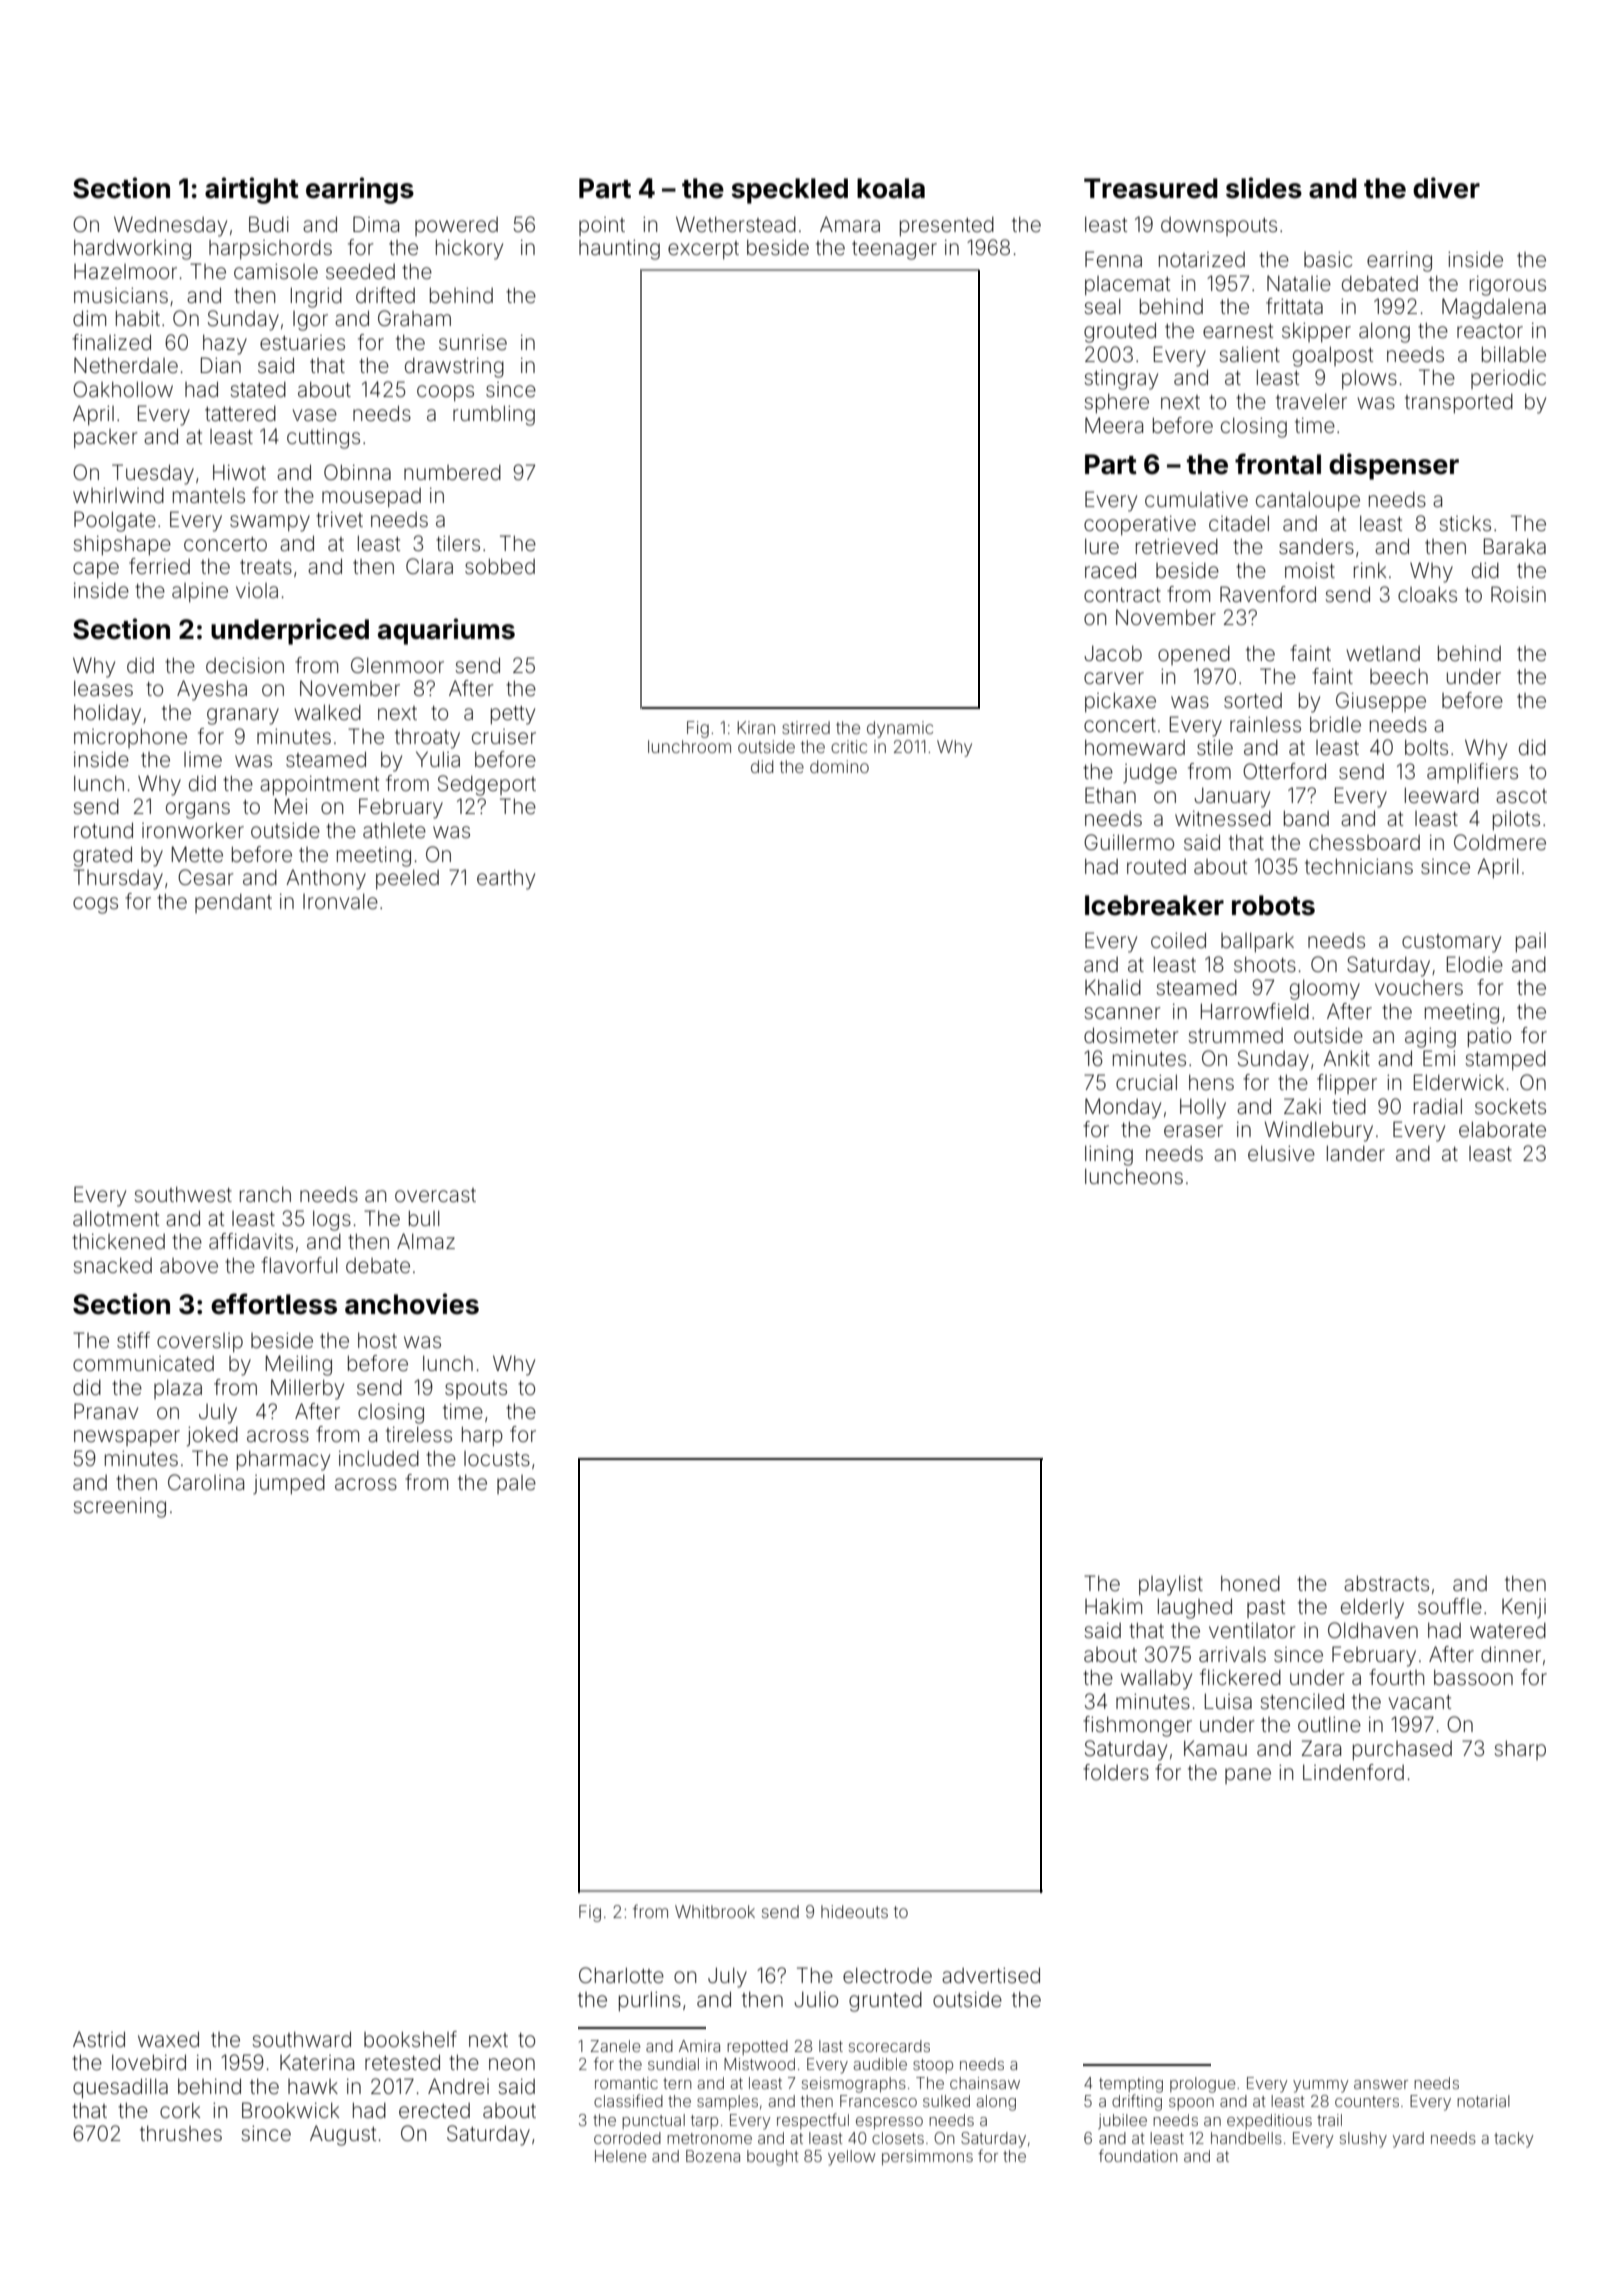  What do you see at coordinates (1518, 594) in the page?
I see `Roisin` at bounding box center [1518, 594].
